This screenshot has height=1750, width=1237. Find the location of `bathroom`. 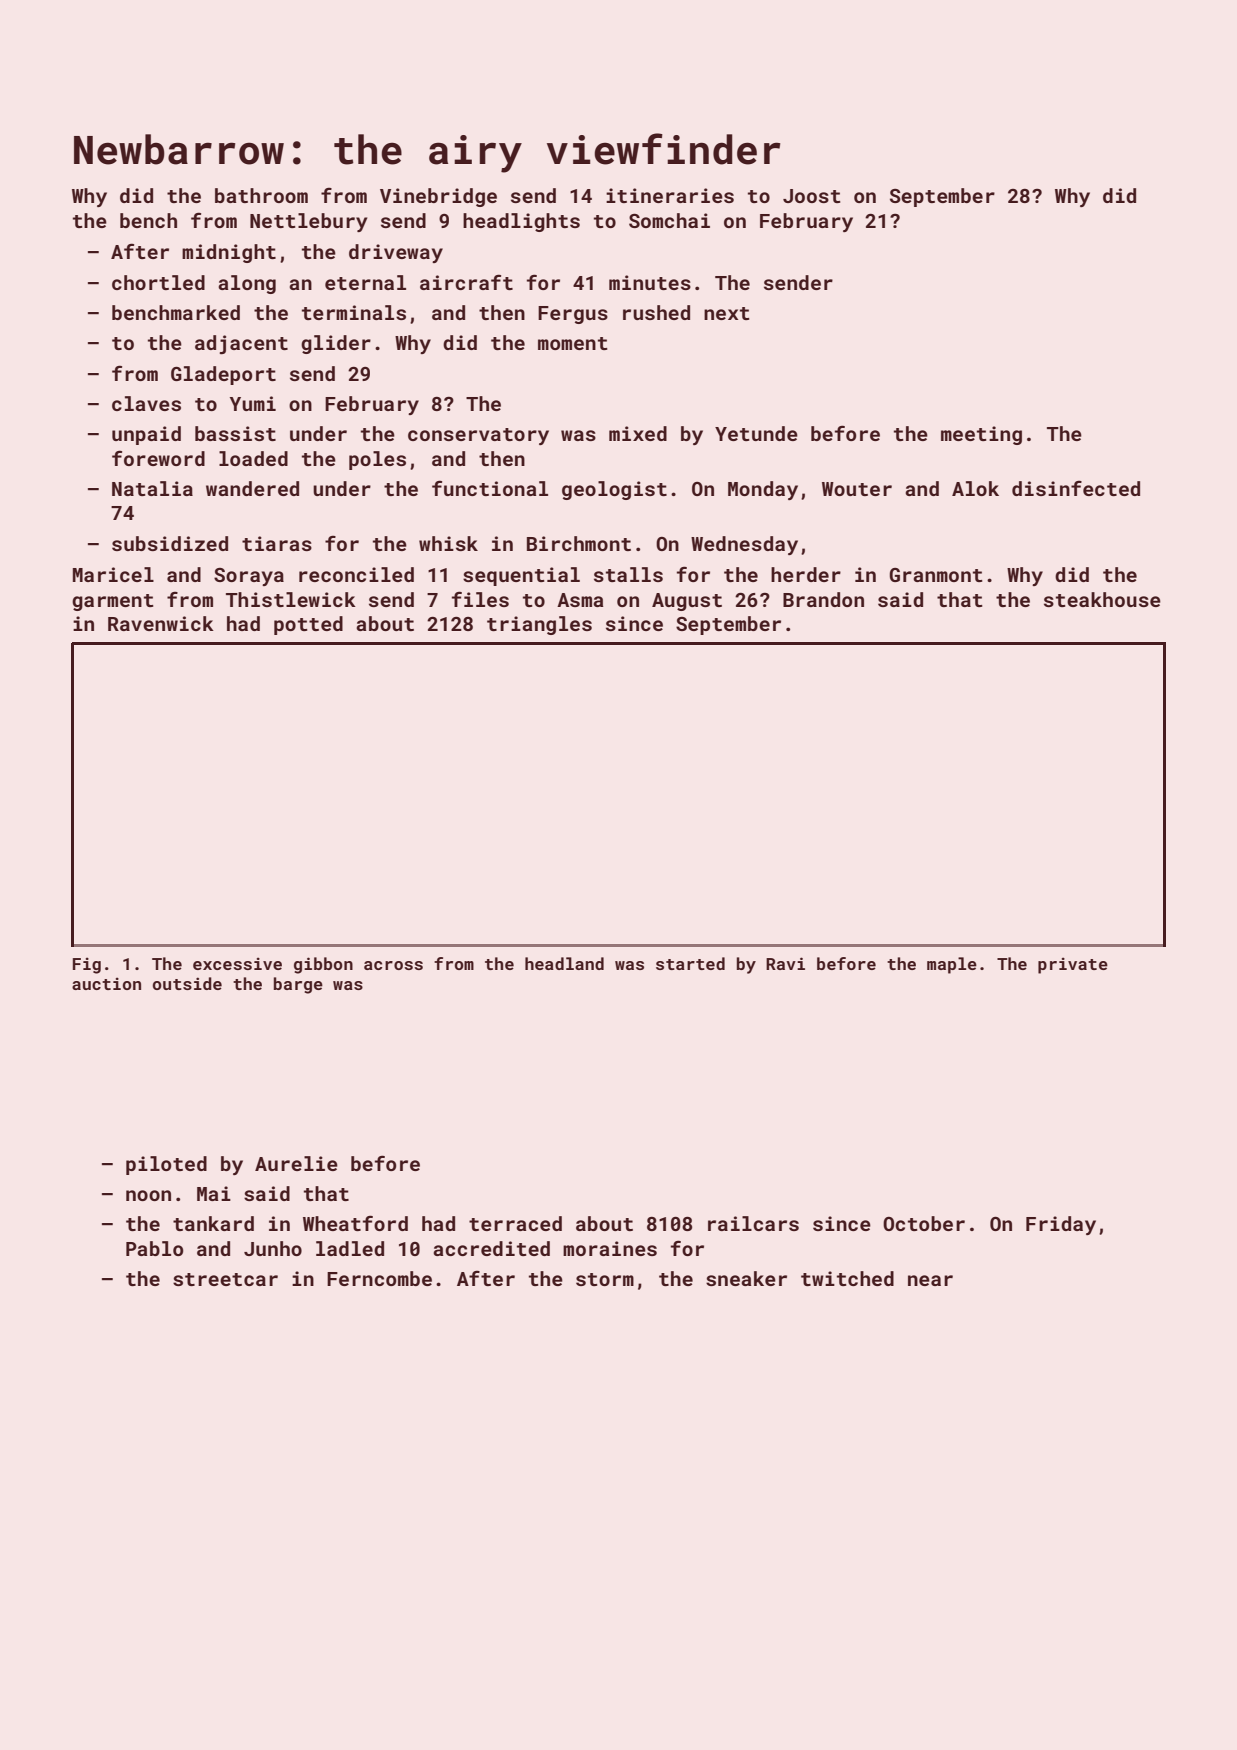

bathroom is located at coordinates (261, 195).
